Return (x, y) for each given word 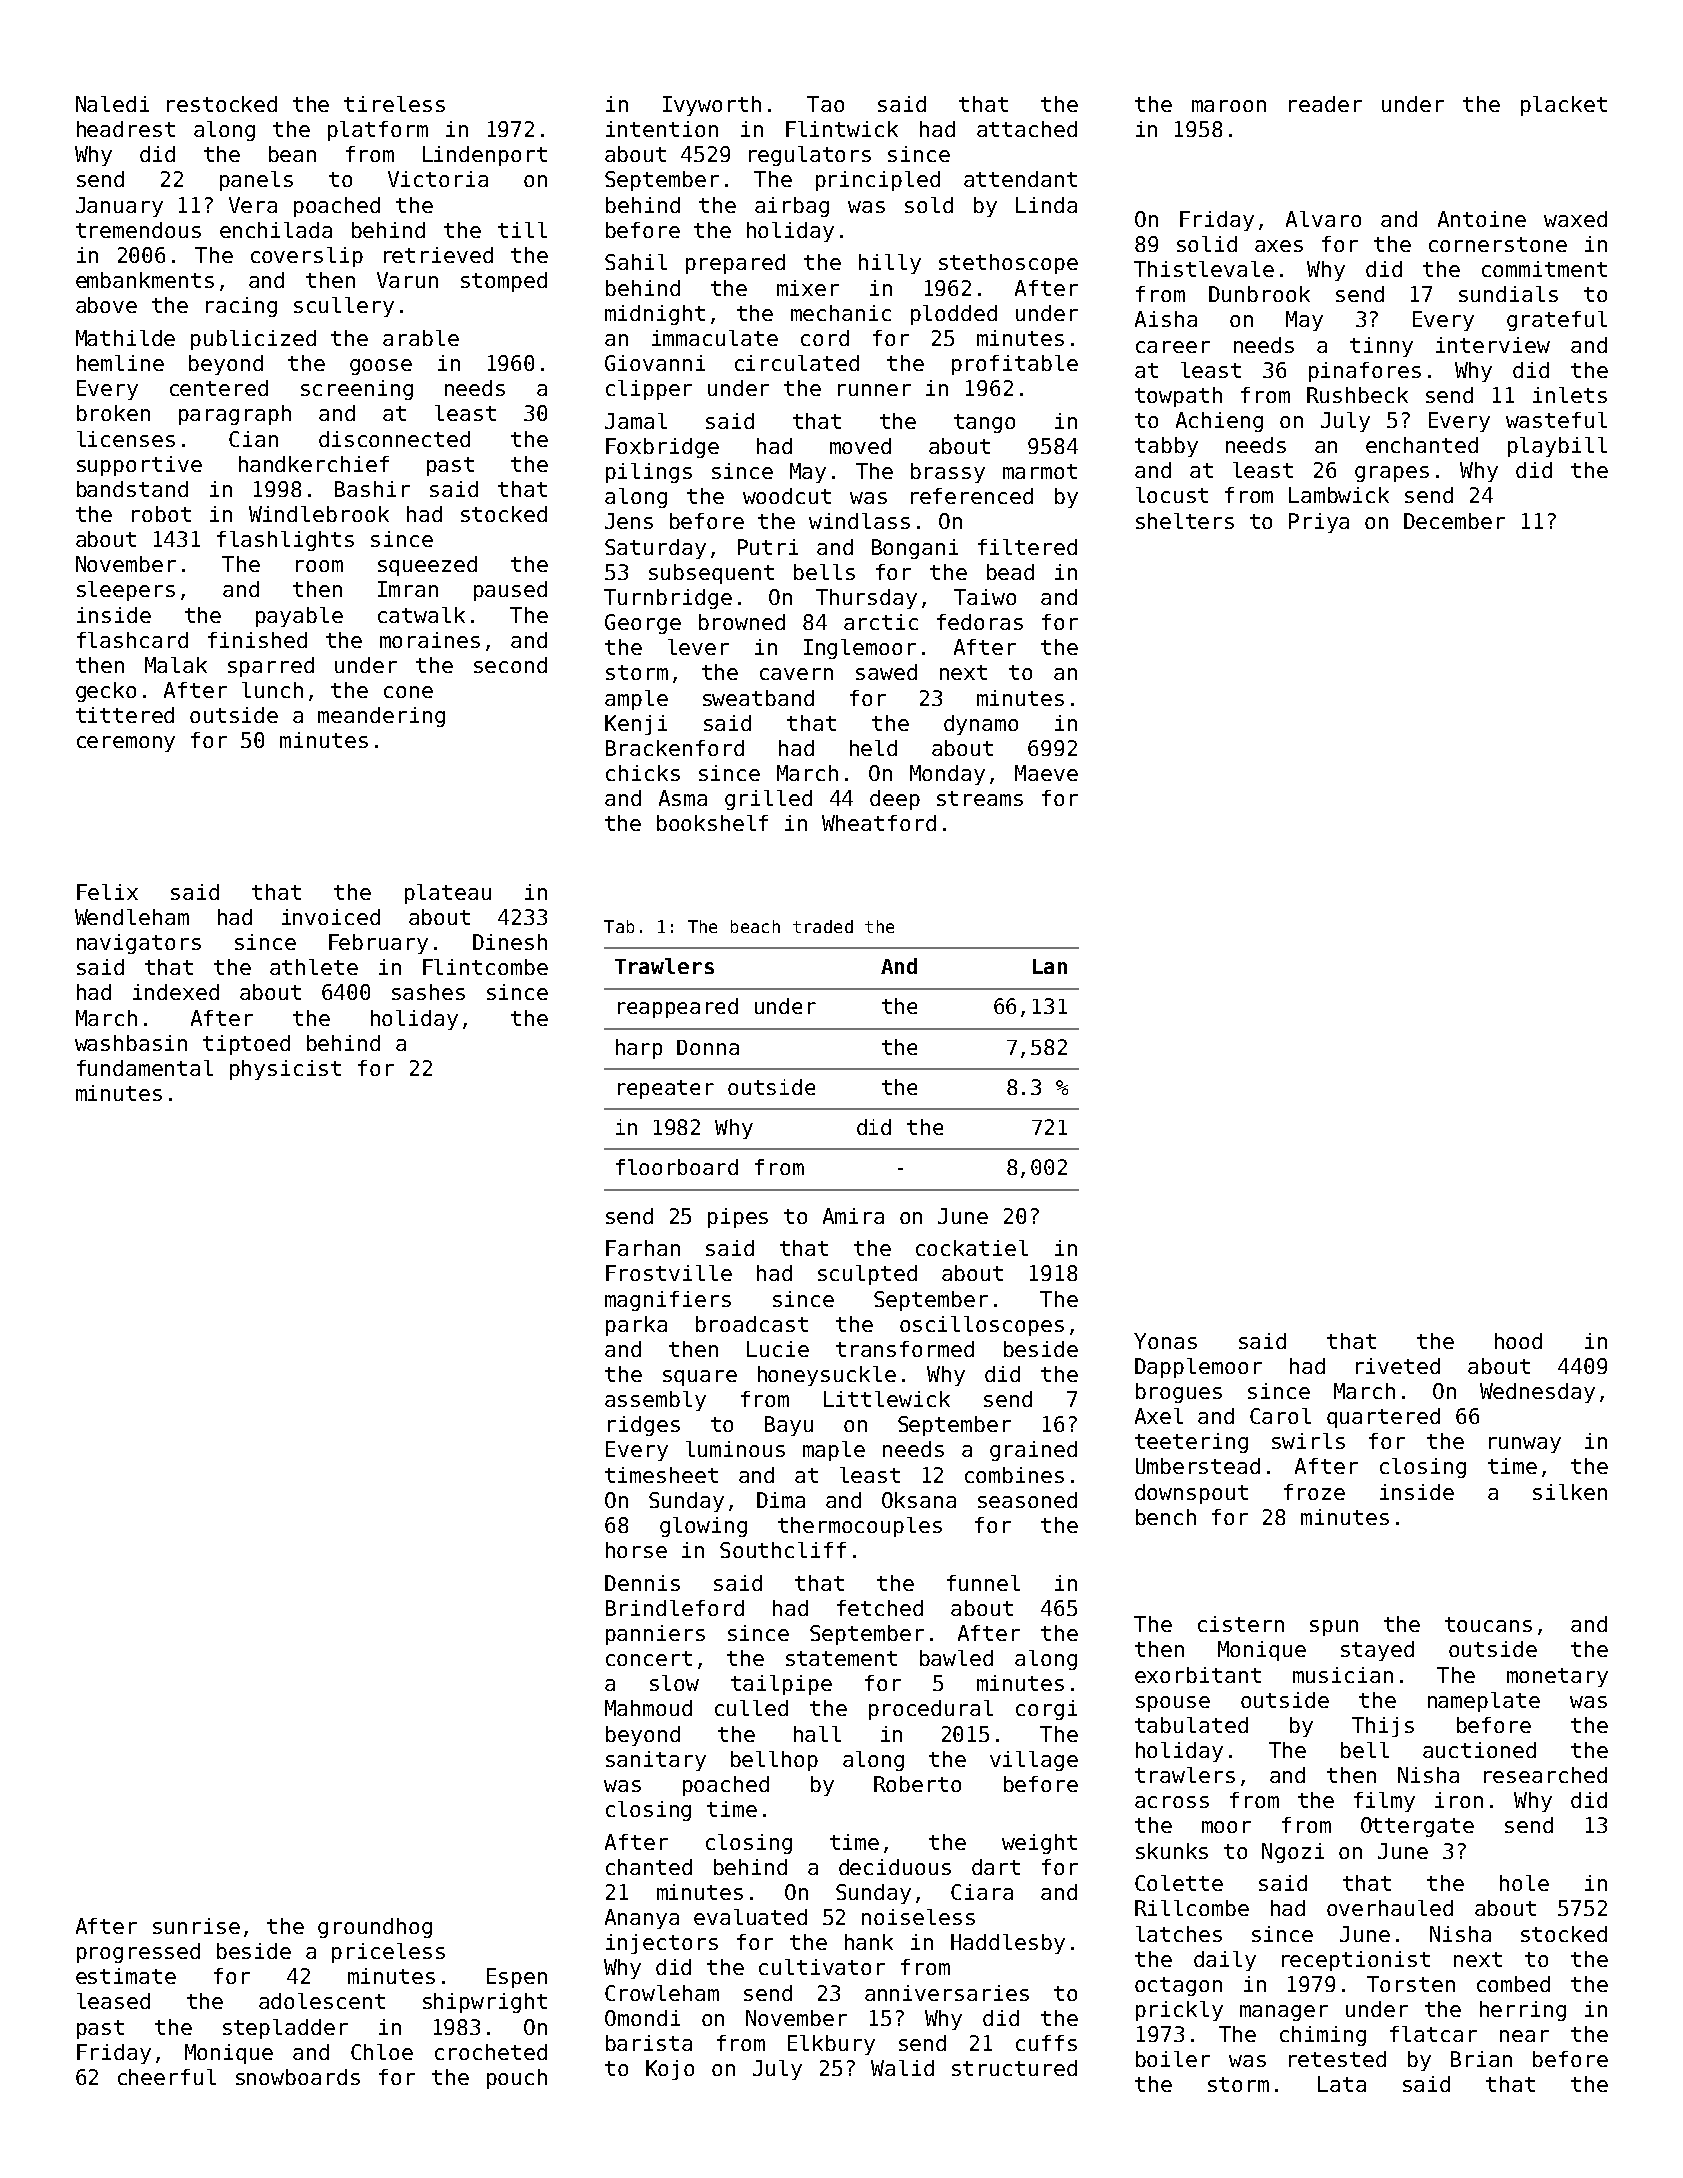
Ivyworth (712, 106)
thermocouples (860, 1527)
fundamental (145, 1068)
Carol (1280, 1416)
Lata (1342, 2084)
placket (1564, 106)
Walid (902, 2068)
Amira (853, 1216)
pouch (517, 2079)
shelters (1185, 521)
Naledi (112, 104)
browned (742, 622)
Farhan (643, 1248)
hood (1518, 1341)
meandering (381, 717)
